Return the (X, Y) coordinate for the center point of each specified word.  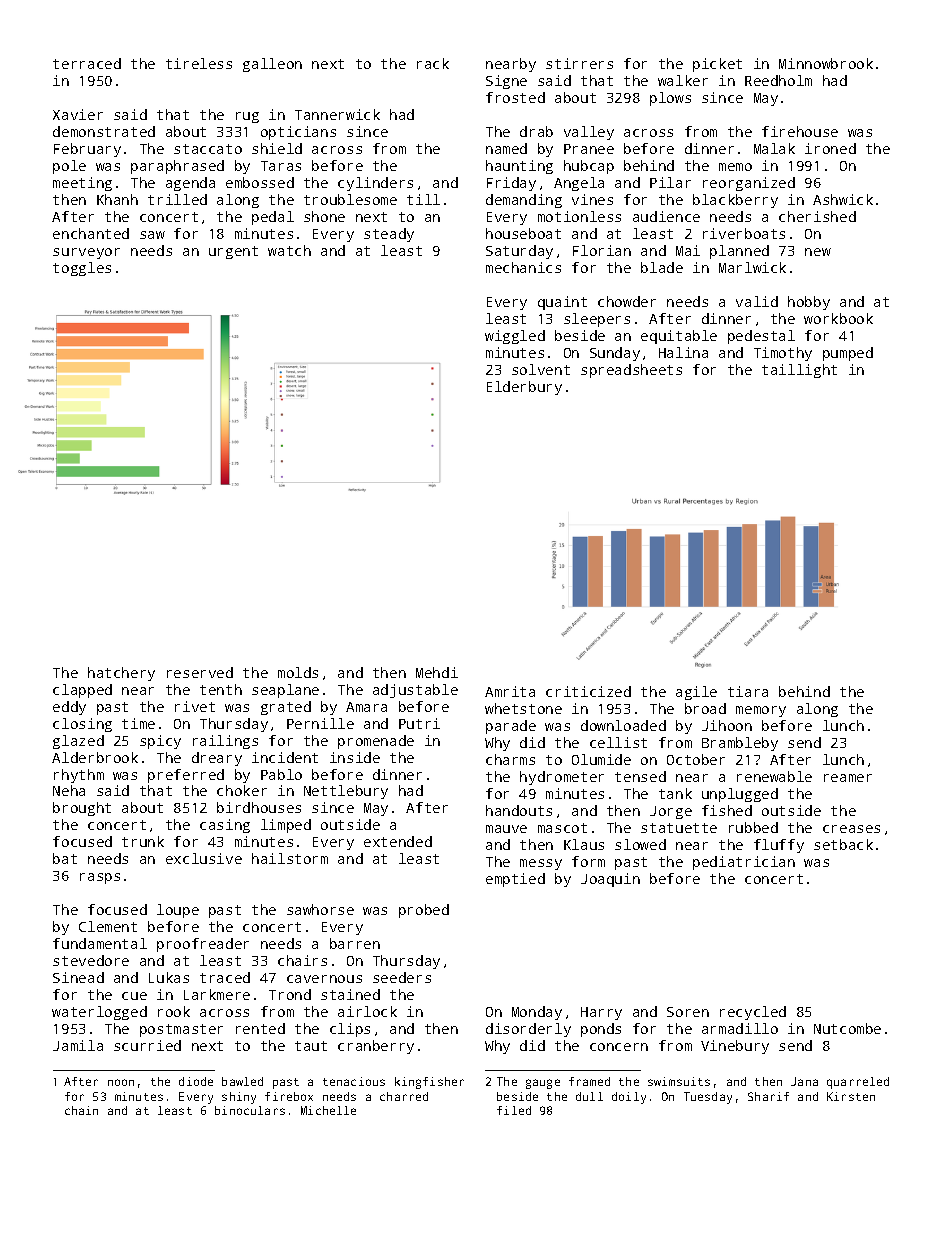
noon (121, 1082)
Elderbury (524, 388)
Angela (579, 184)
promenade (376, 742)
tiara (748, 691)
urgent (233, 252)
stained (350, 994)
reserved (200, 672)
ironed (830, 148)
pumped (848, 354)
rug (247, 117)
